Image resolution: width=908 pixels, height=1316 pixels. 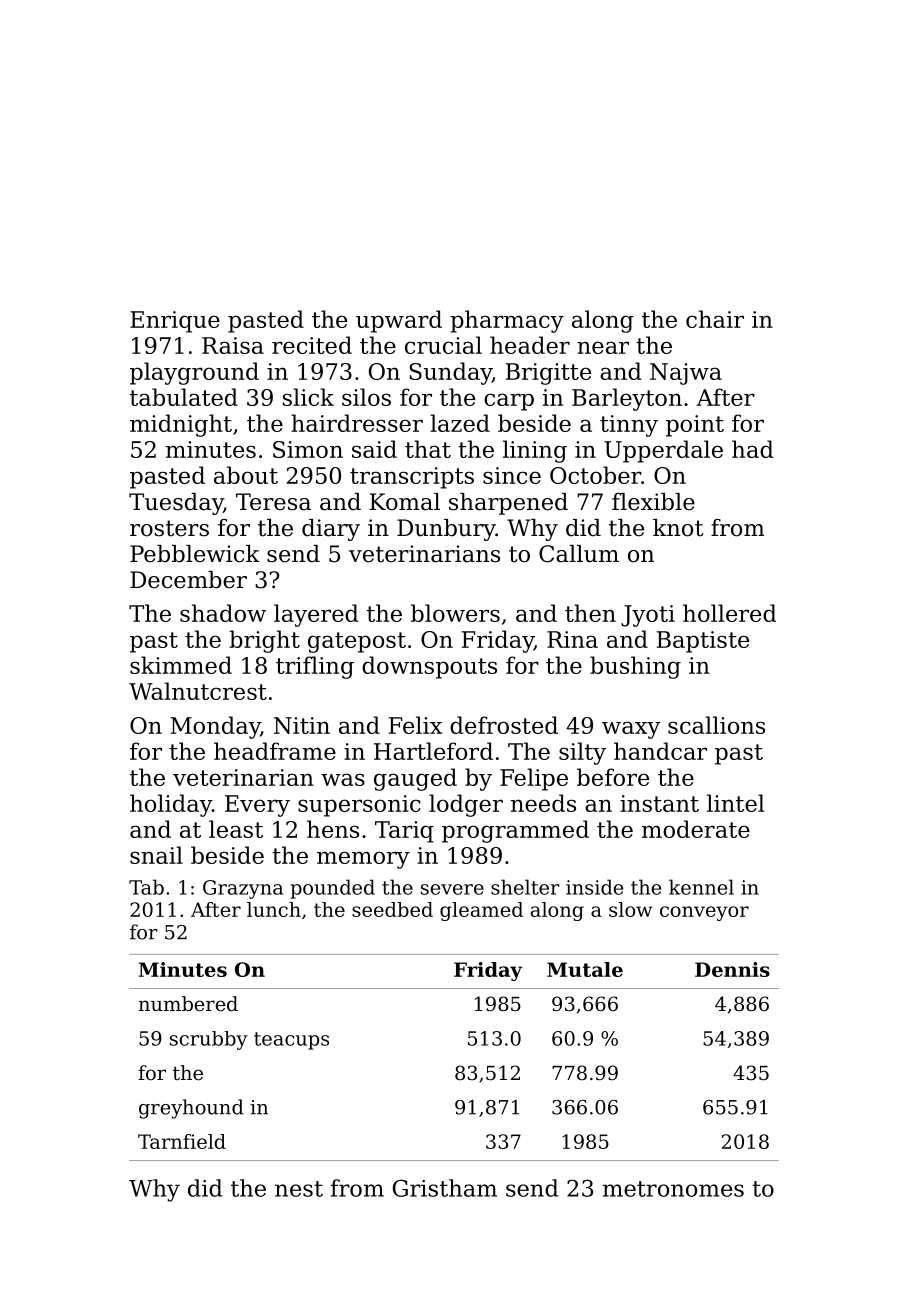 I want to click on sharpened, so click(x=508, y=504).
